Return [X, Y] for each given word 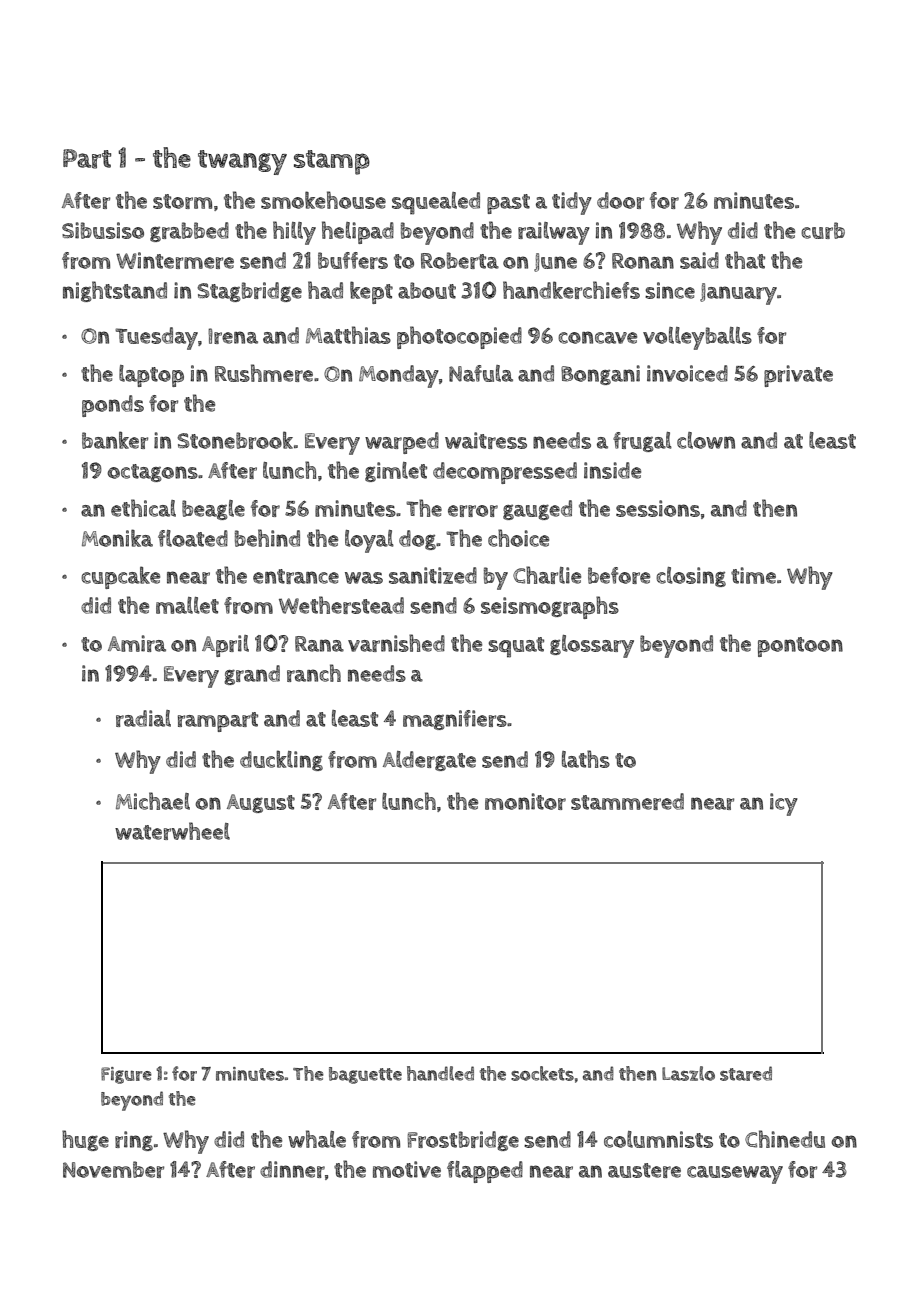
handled [440, 1073]
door [620, 200]
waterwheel [172, 831]
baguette [365, 1075]
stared [746, 1073]
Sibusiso [103, 230]
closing [691, 577]
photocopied [459, 337]
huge [85, 1140]
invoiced [687, 373]
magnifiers [455, 720]
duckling [281, 760]
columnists [658, 1139]
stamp [332, 162]
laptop [151, 376]
